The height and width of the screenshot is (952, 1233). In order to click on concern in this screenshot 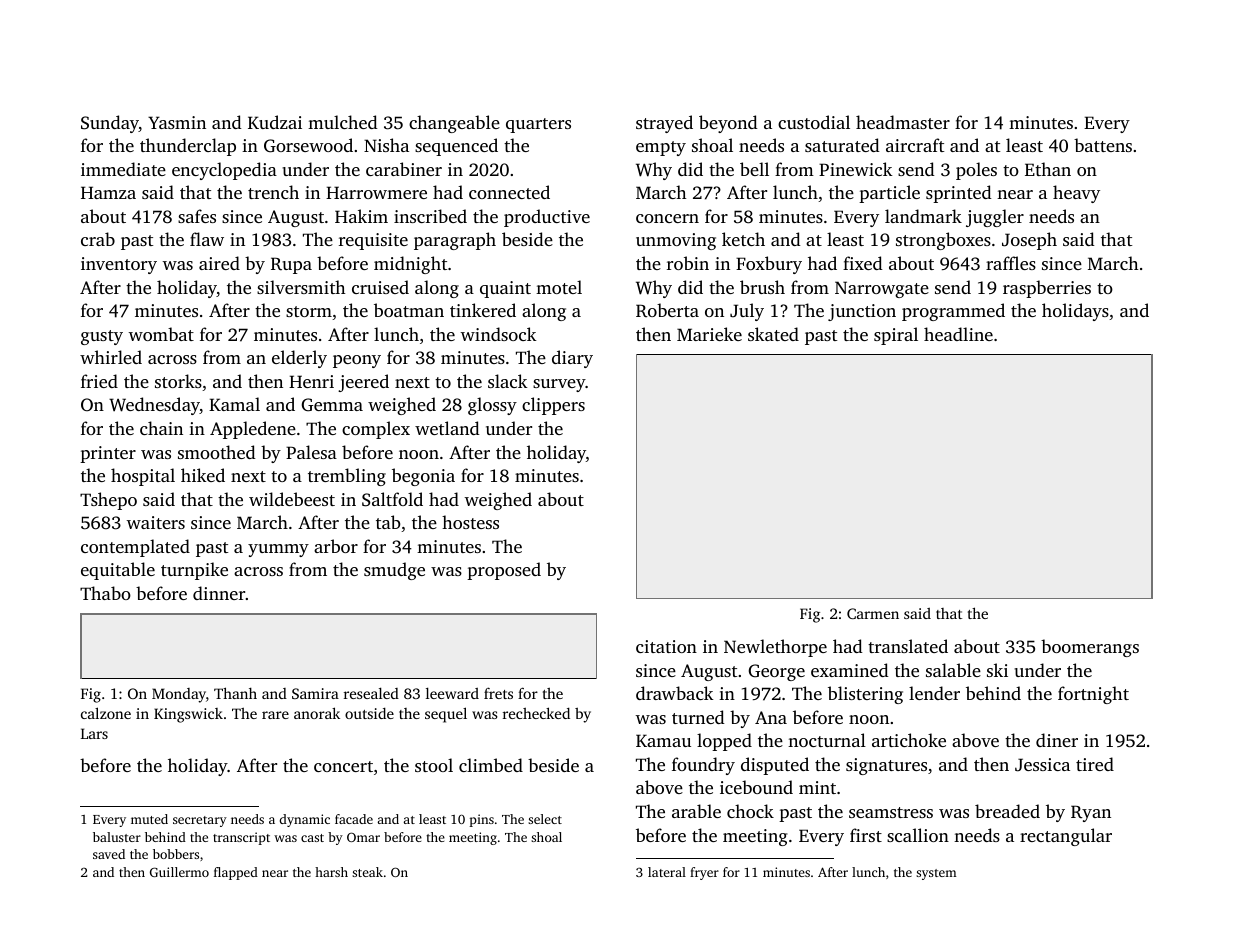, I will do `click(667, 218)`.
